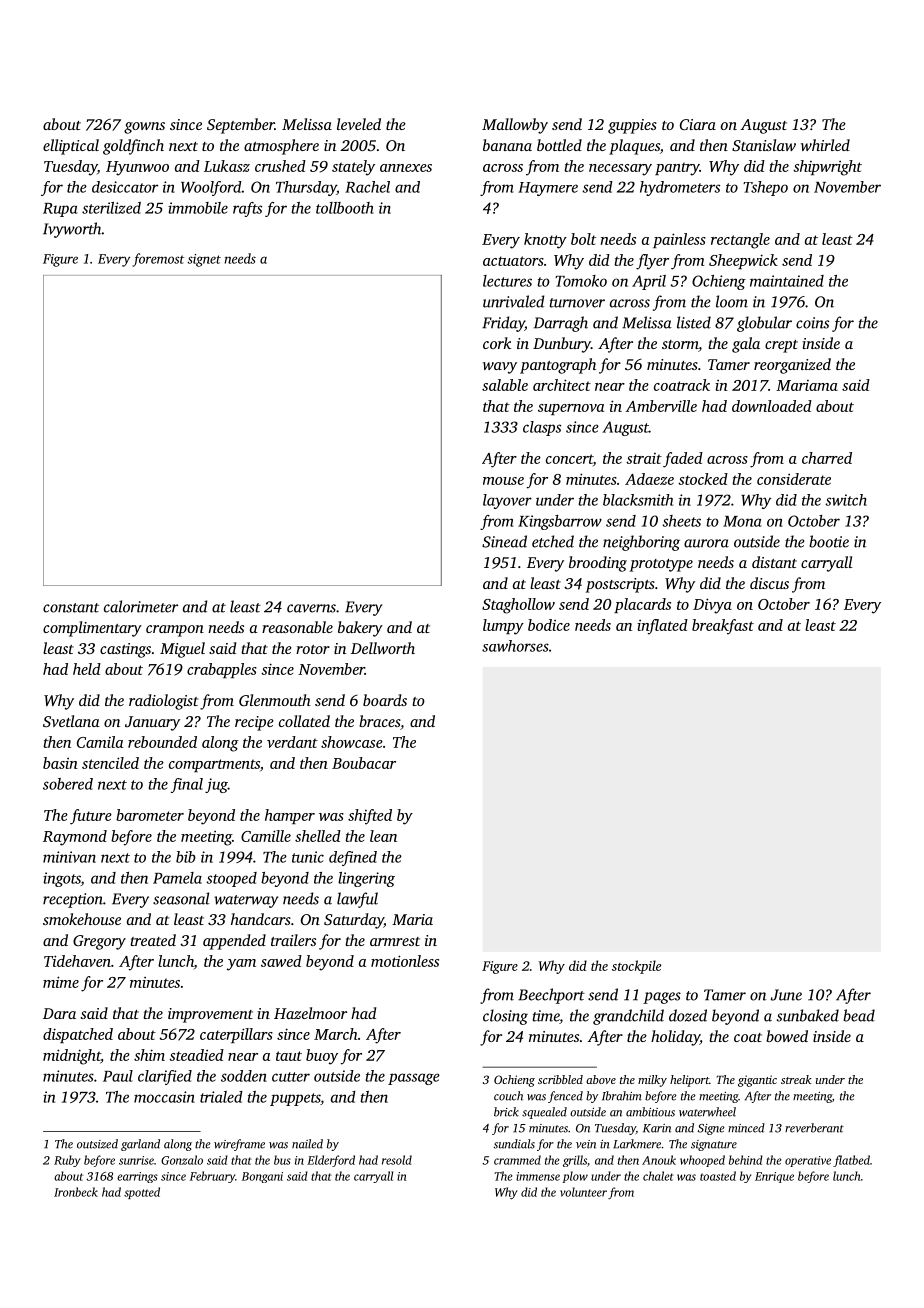 The height and width of the screenshot is (1308, 924). Describe the element at coordinates (142, 1193) in the screenshot. I see `spotted` at that location.
